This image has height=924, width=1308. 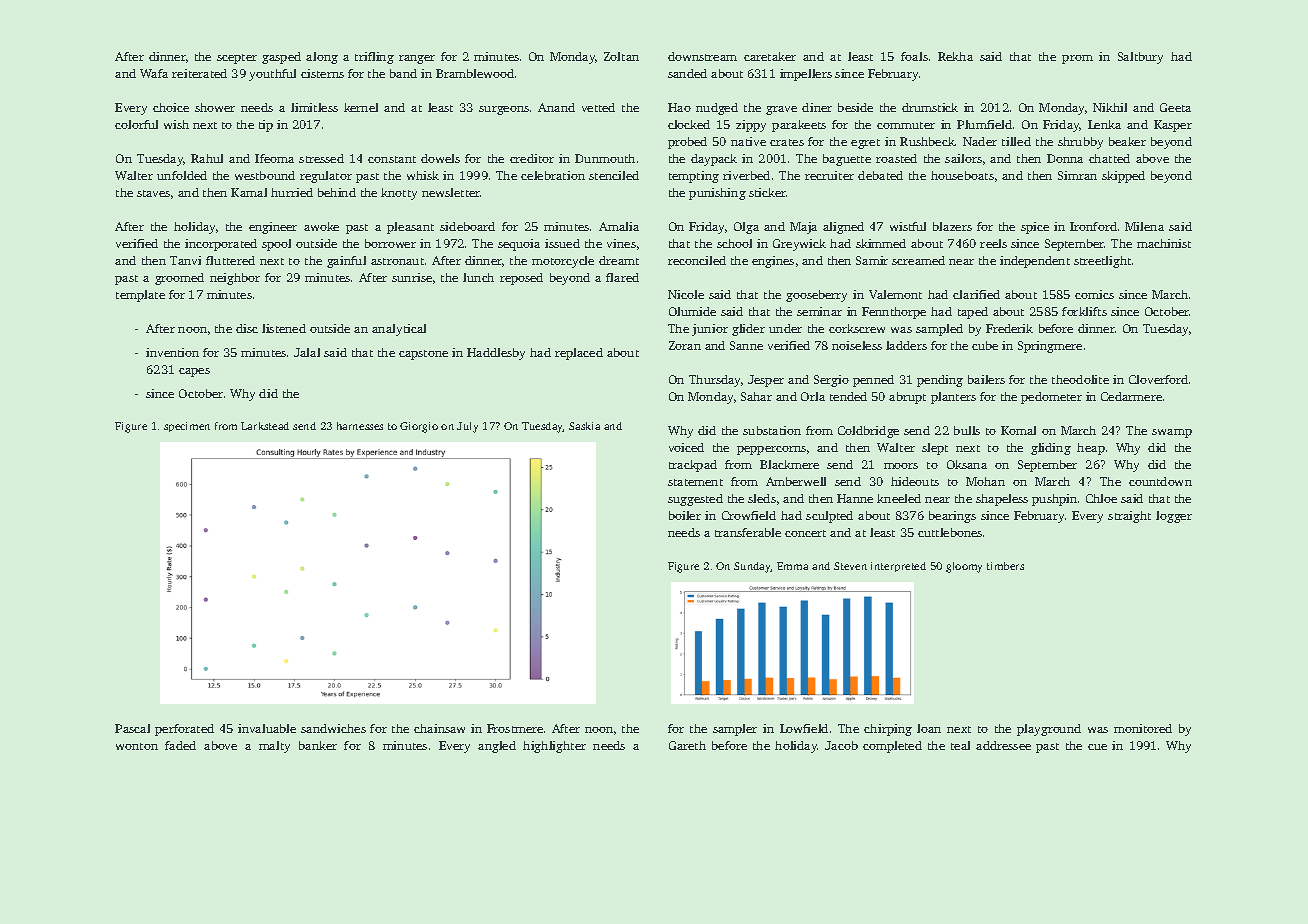 I want to click on timbers, so click(x=1005, y=566).
